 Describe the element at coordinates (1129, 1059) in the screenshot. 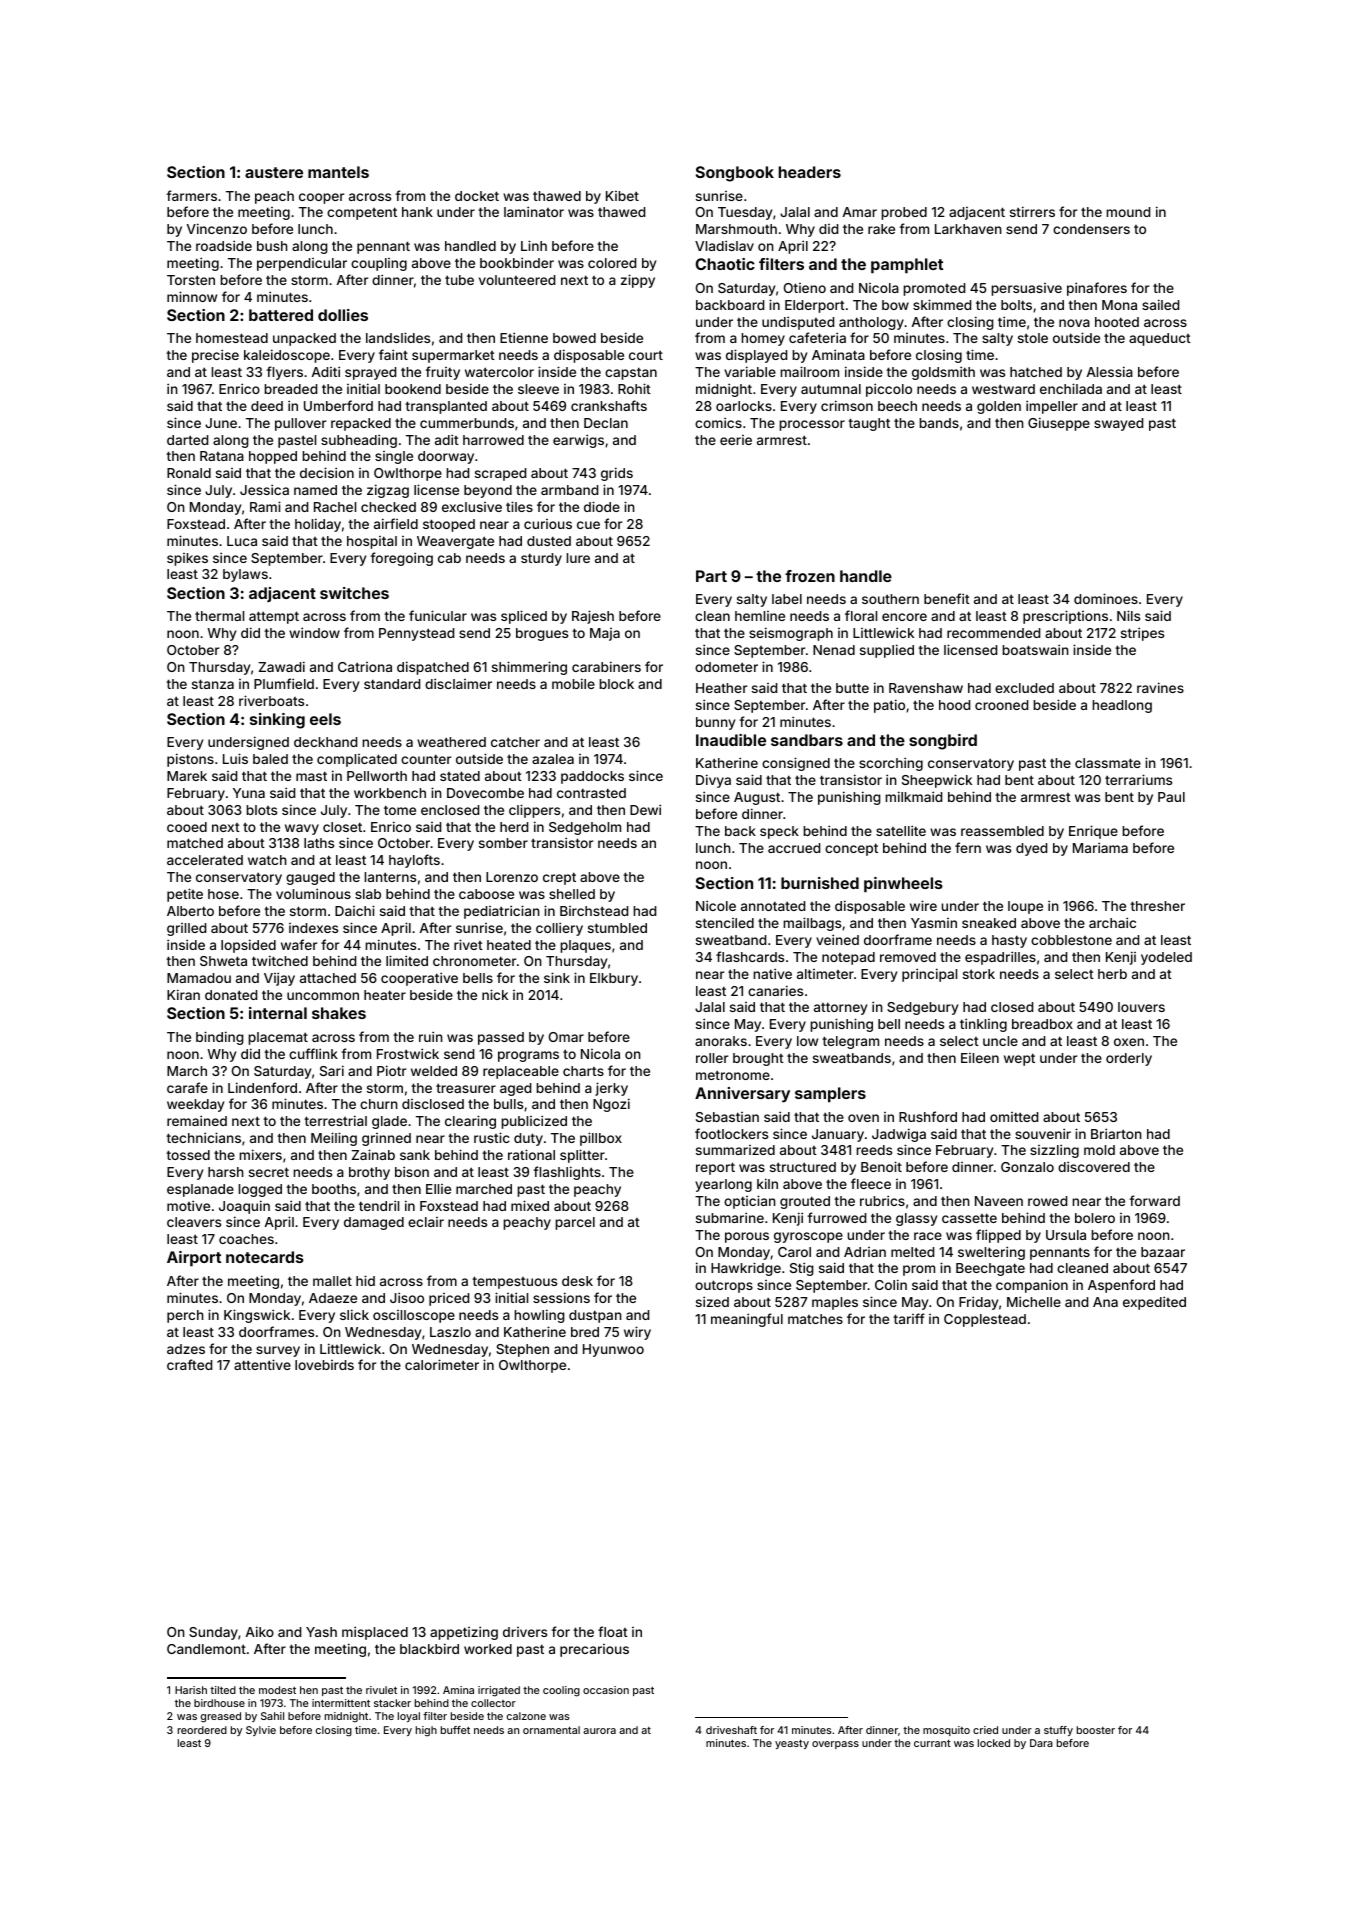

I see `orderly` at that location.
